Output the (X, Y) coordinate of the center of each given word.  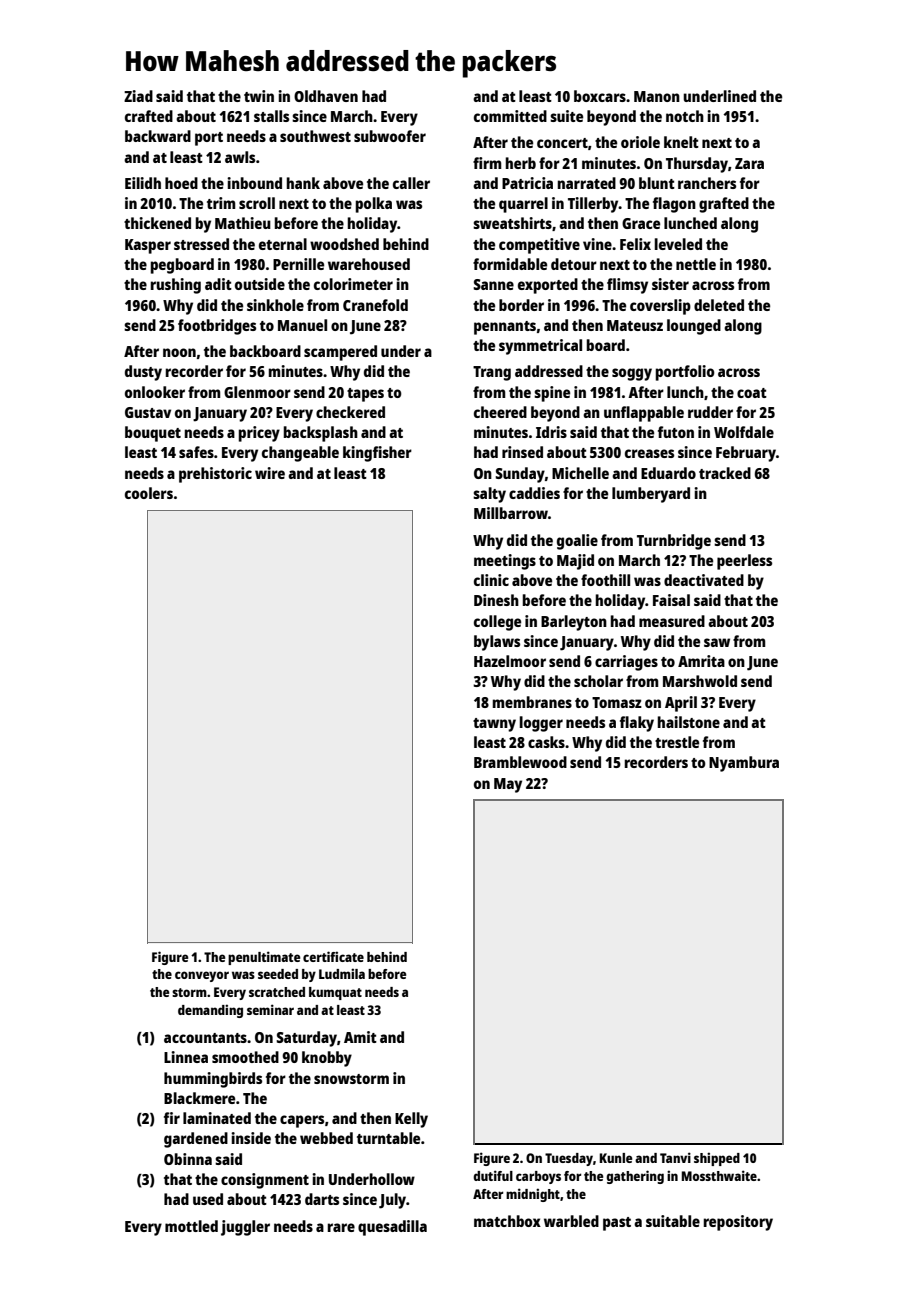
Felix (635, 244)
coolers (149, 493)
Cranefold (375, 305)
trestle (677, 742)
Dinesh (496, 600)
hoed (181, 183)
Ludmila (342, 973)
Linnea (186, 1057)
